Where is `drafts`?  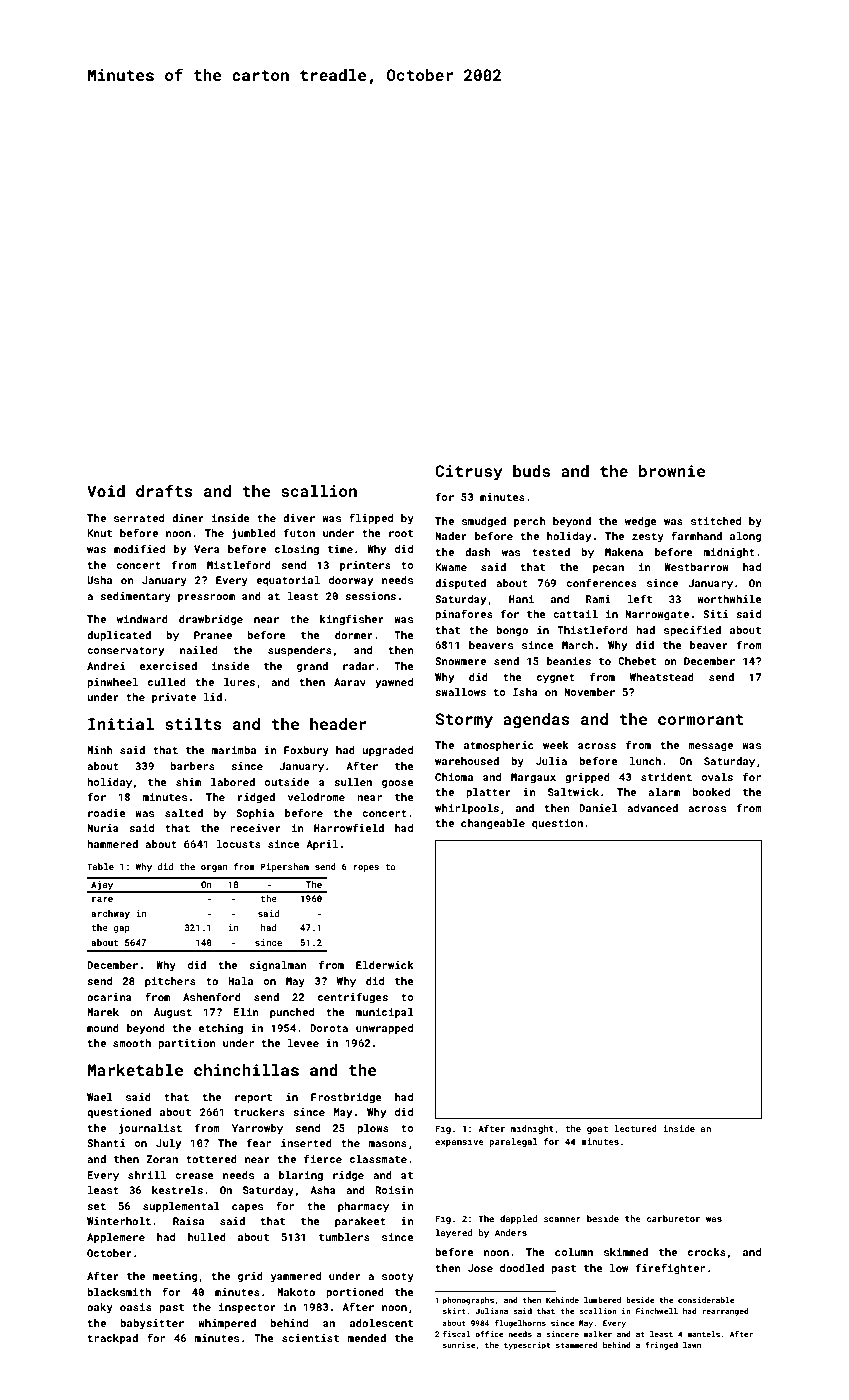
drafts is located at coordinates (164, 490).
